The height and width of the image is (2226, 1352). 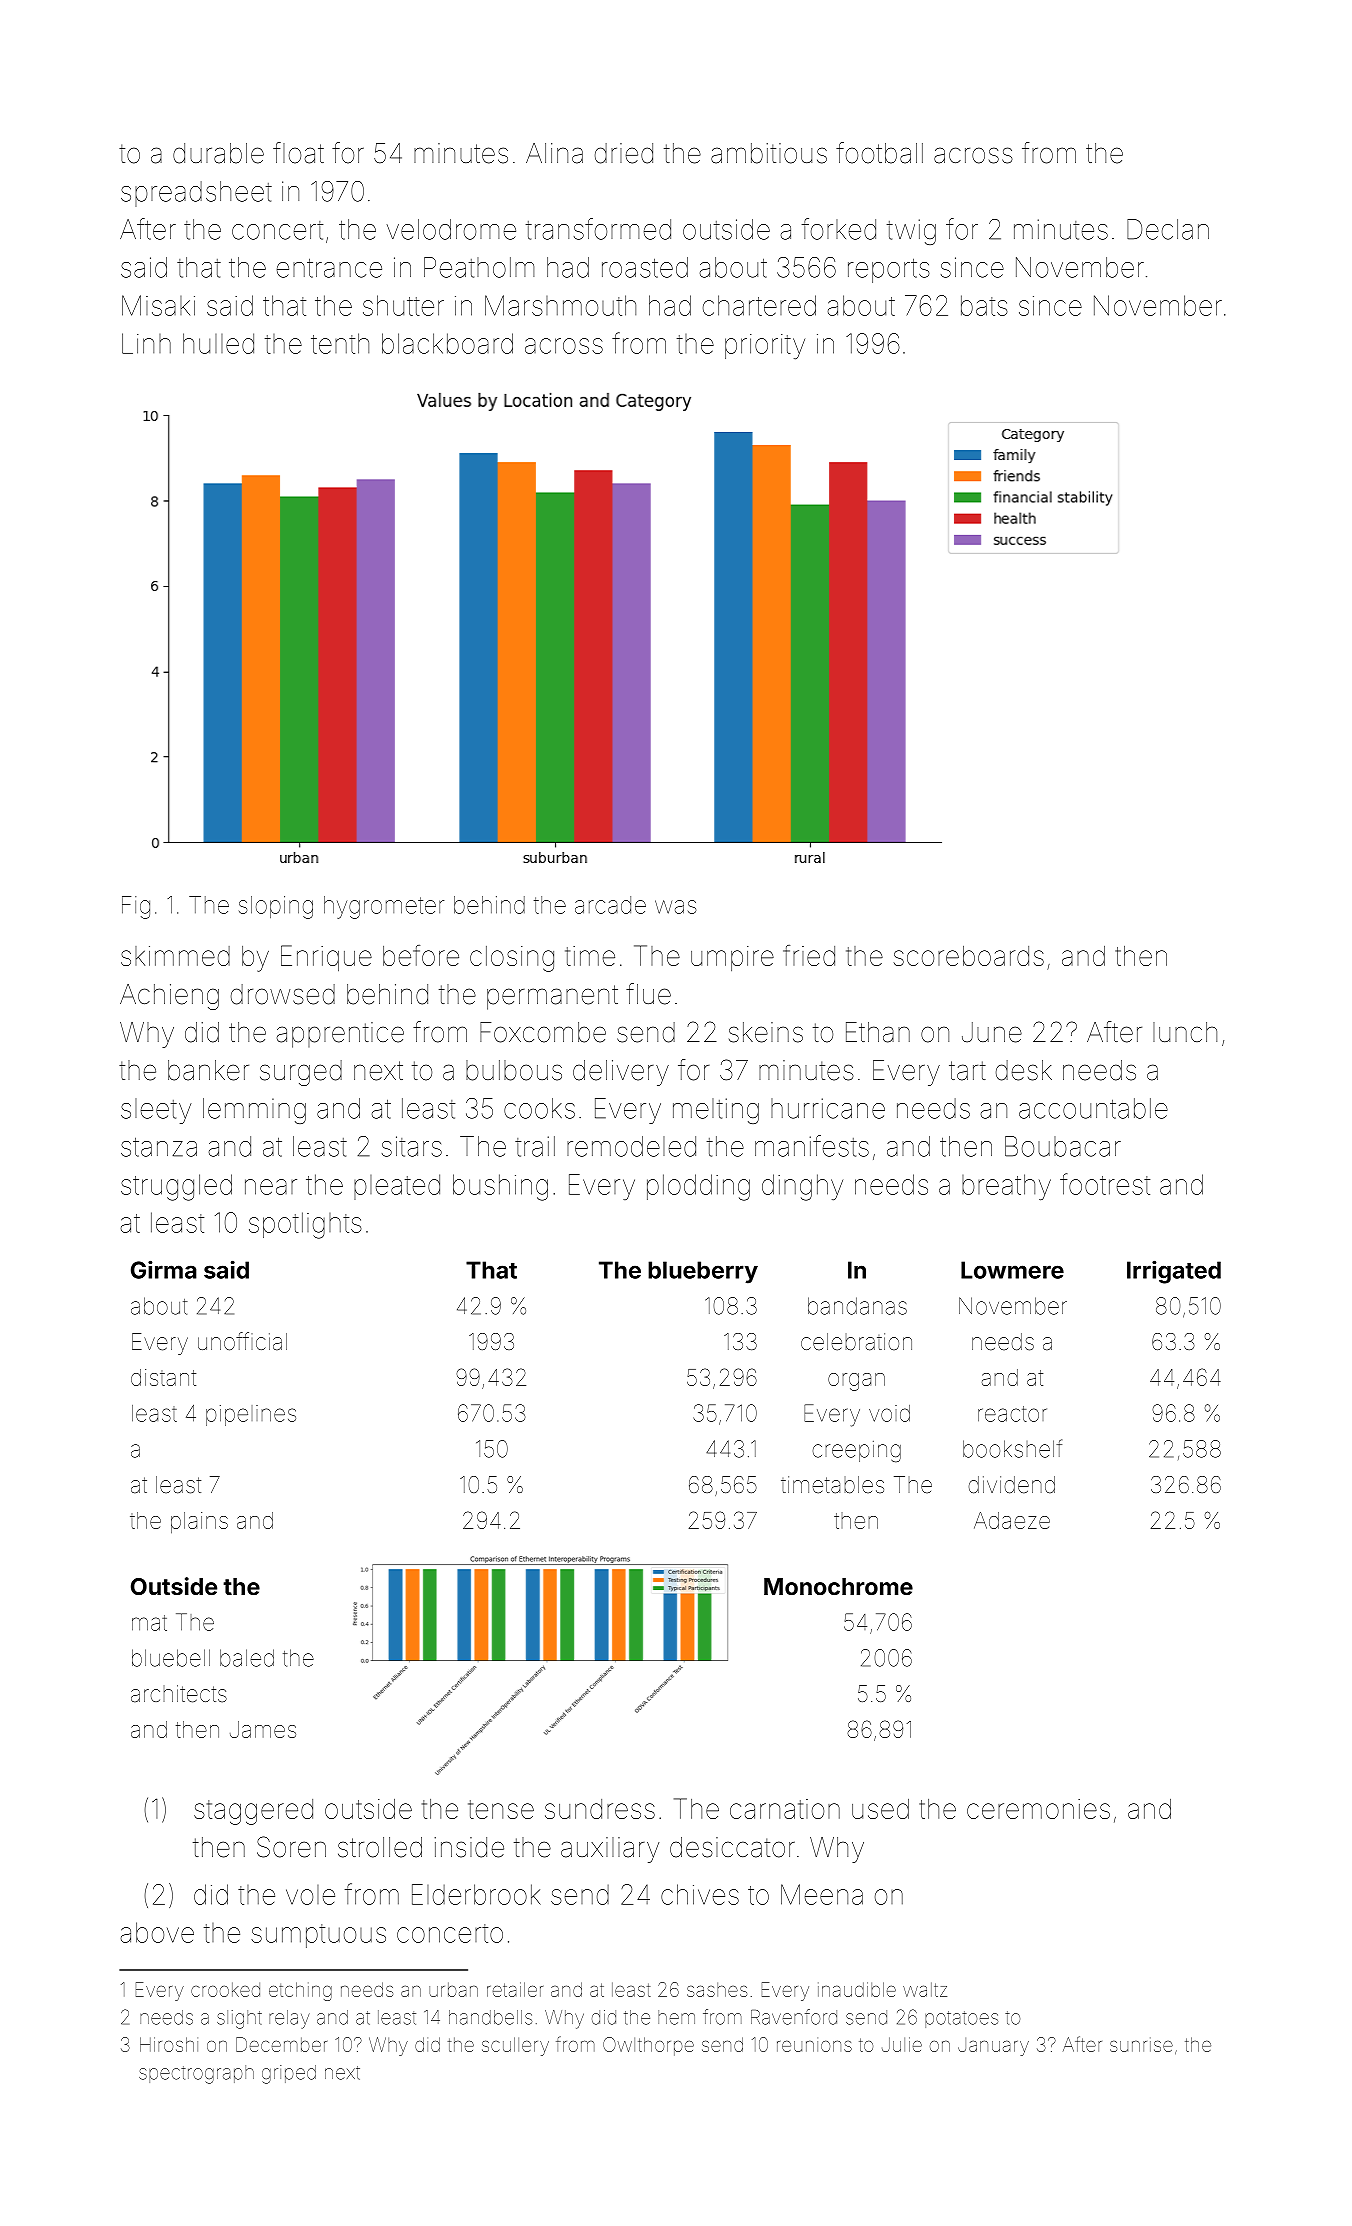 I want to click on scullery, so click(x=515, y=2046).
